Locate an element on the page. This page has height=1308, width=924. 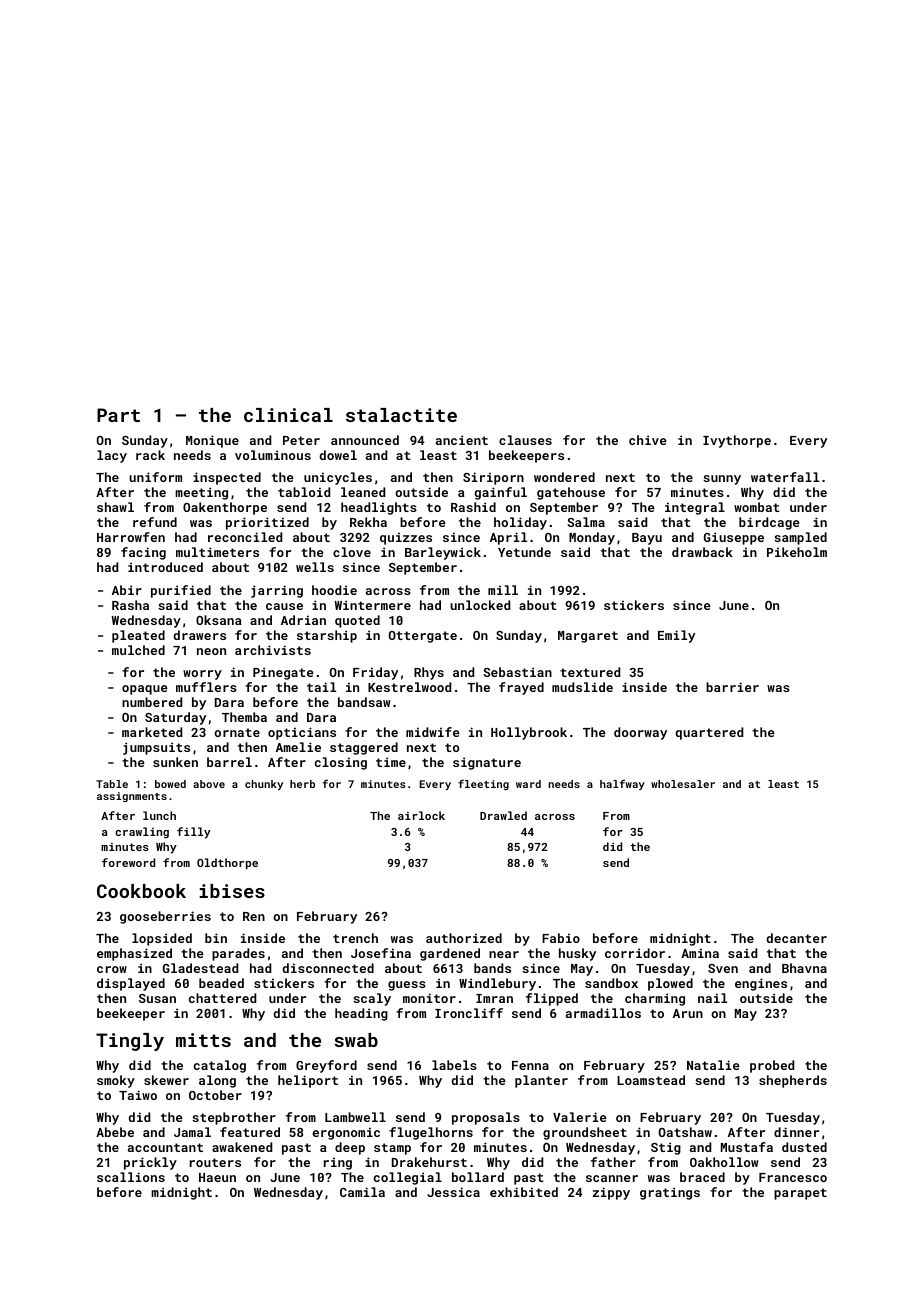
ornate is located at coordinates (237, 732).
